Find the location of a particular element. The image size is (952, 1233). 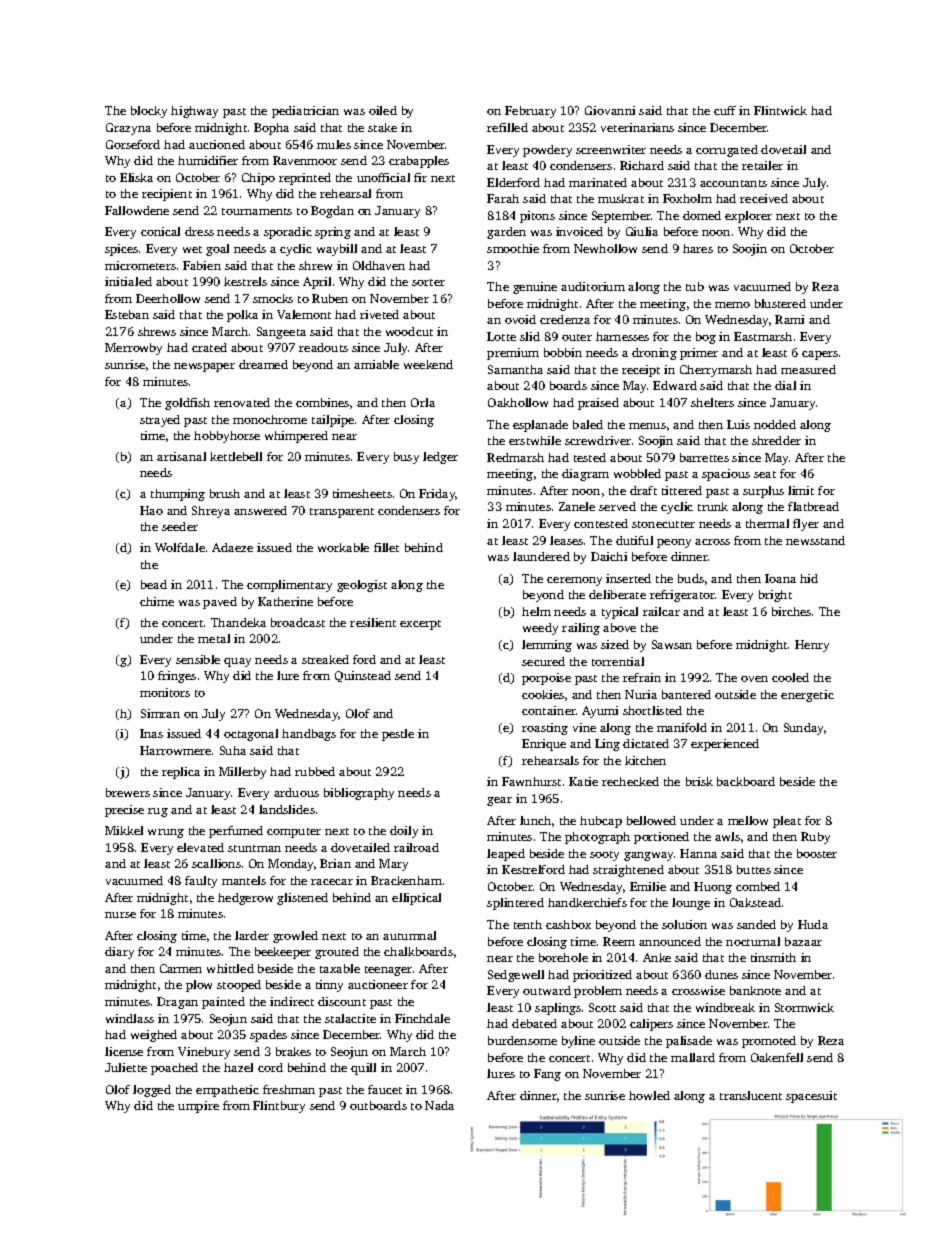

Nada is located at coordinates (439, 1105).
